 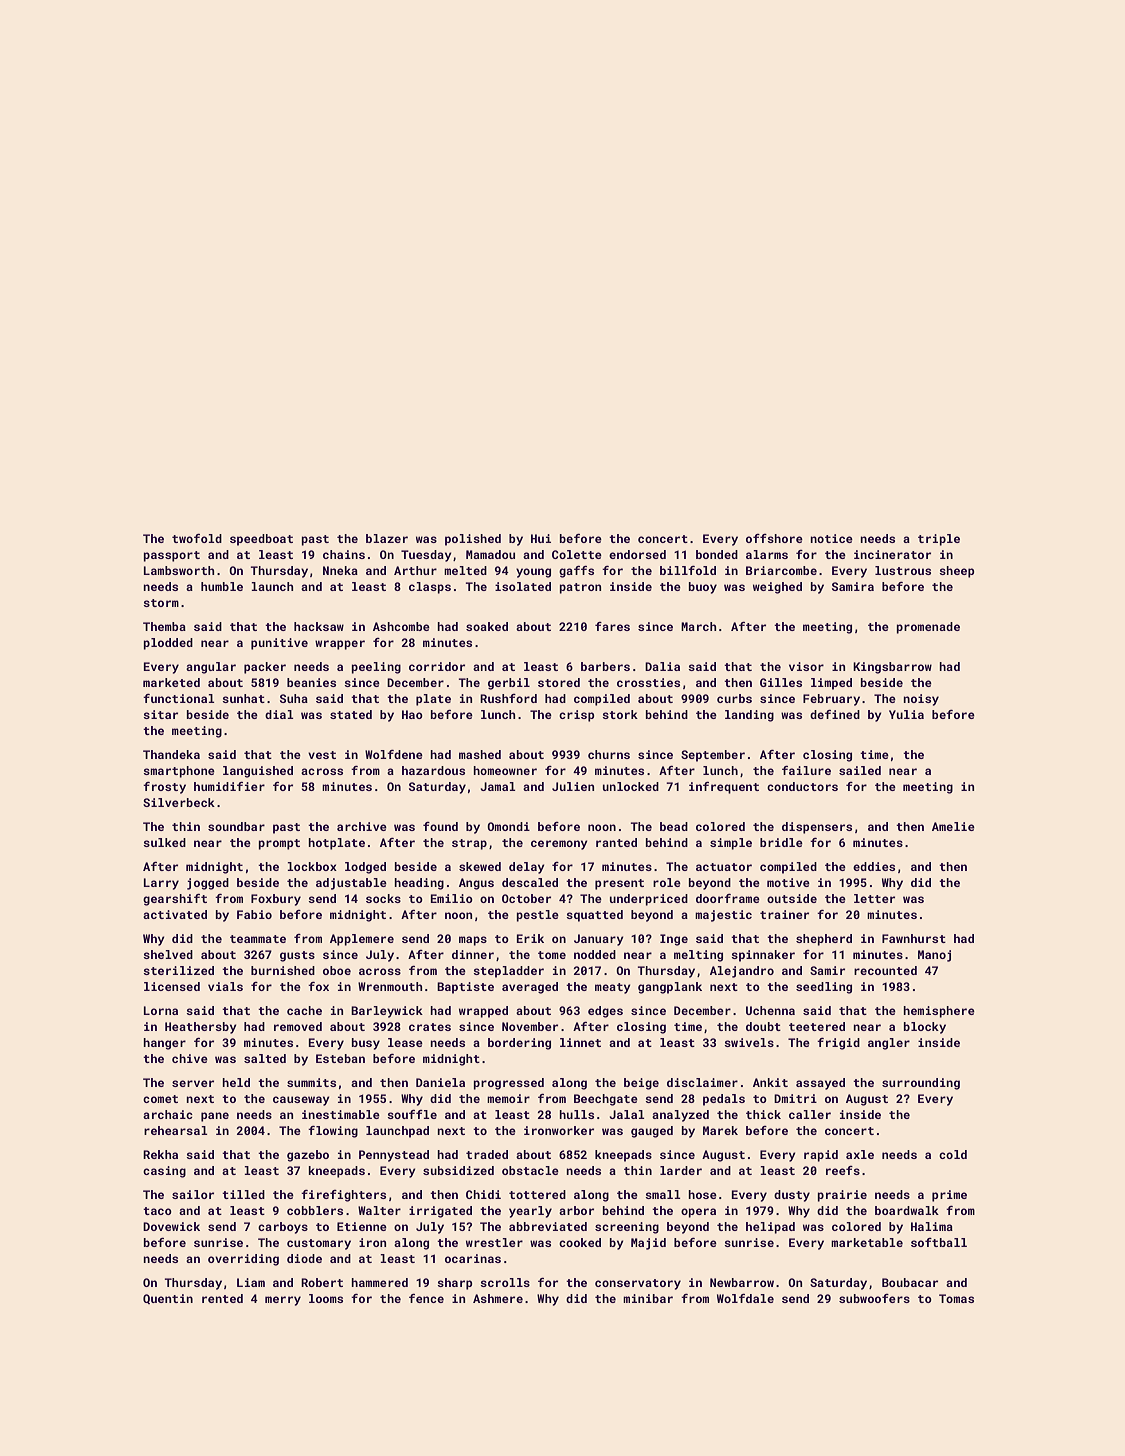 What do you see at coordinates (315, 1210) in the page?
I see `cobblers` at bounding box center [315, 1210].
